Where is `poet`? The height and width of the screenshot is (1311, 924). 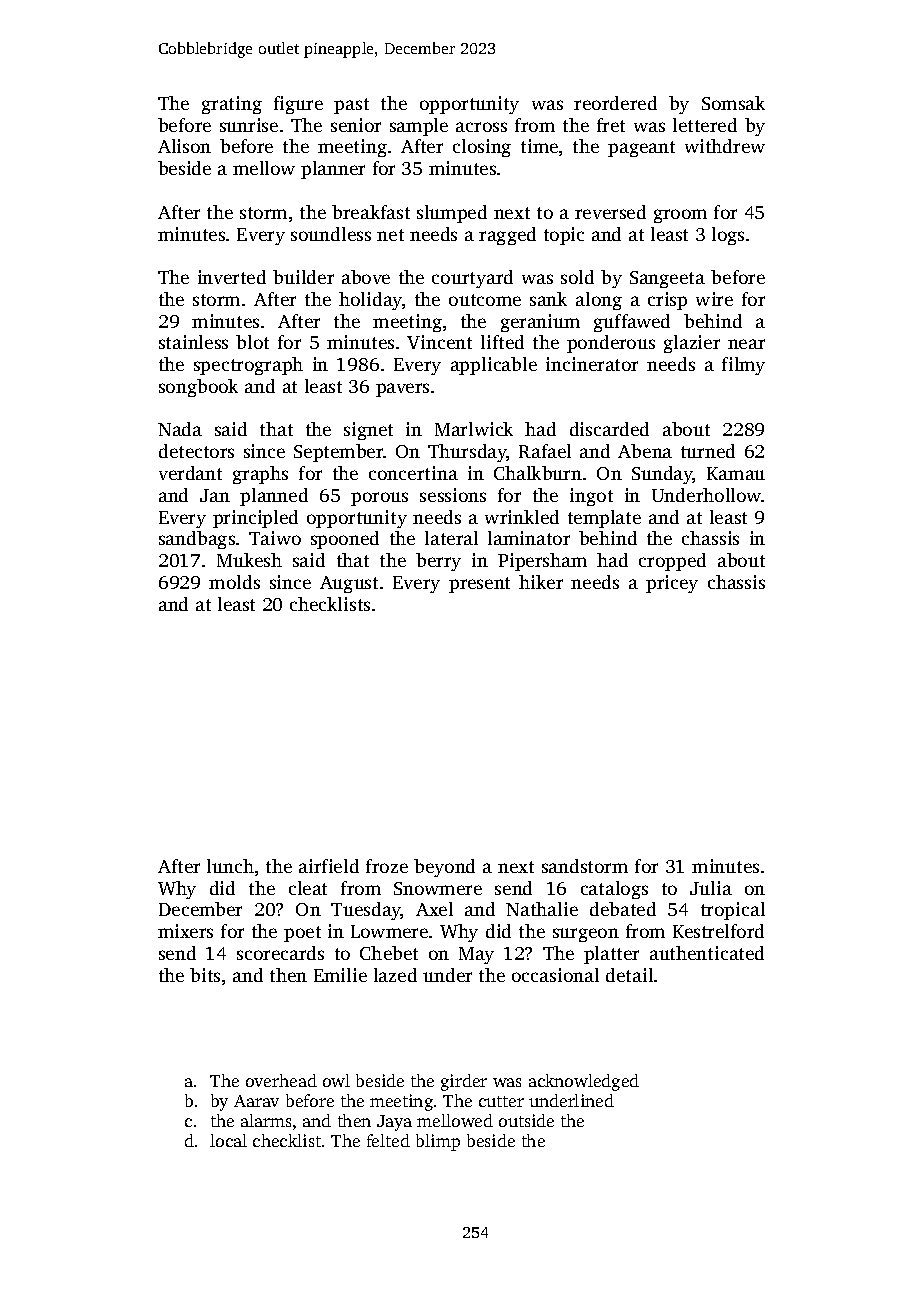
poet is located at coordinates (302, 934).
